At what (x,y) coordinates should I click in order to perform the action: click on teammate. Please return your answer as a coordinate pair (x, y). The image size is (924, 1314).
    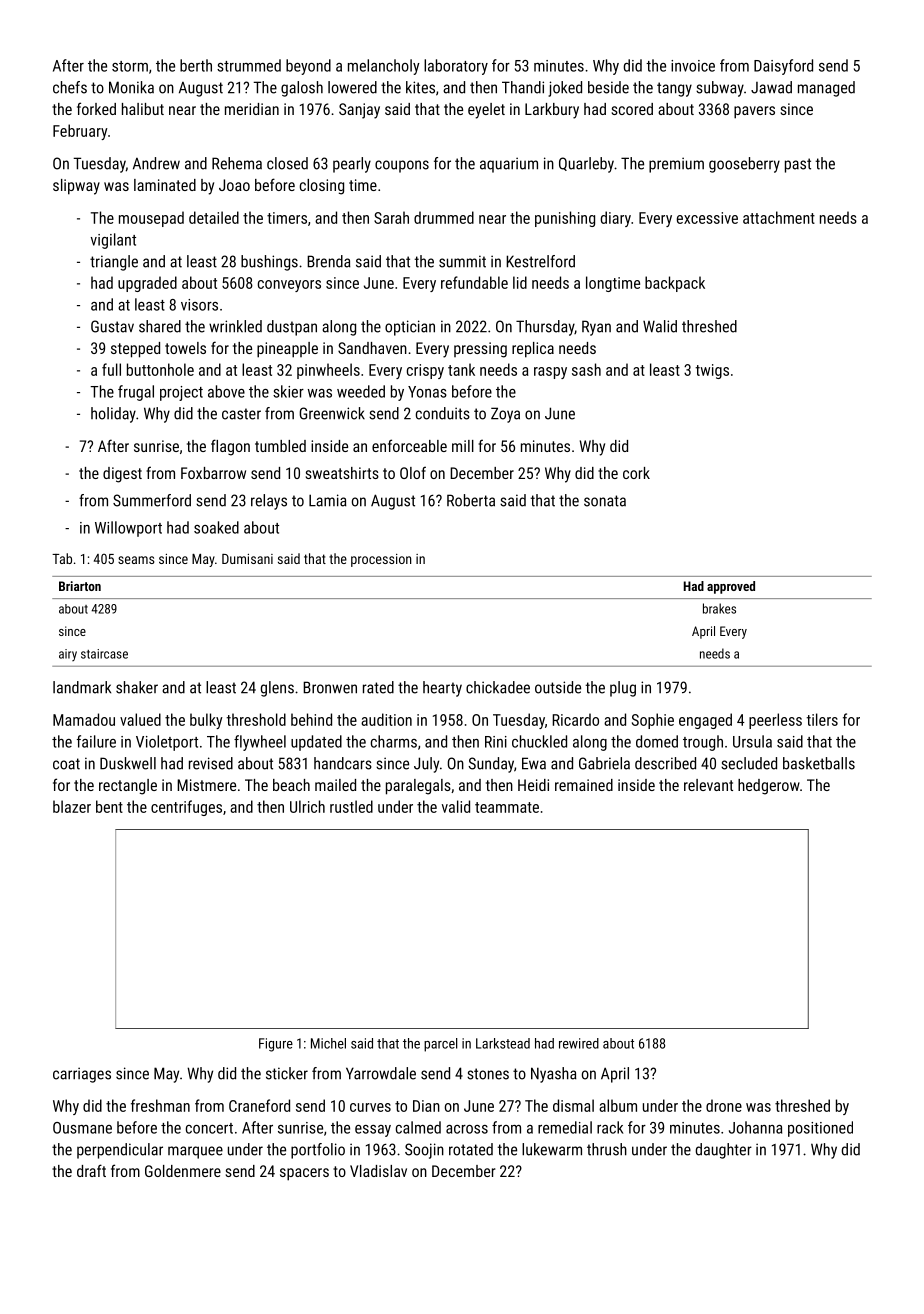
    Looking at the image, I should click on (507, 807).
